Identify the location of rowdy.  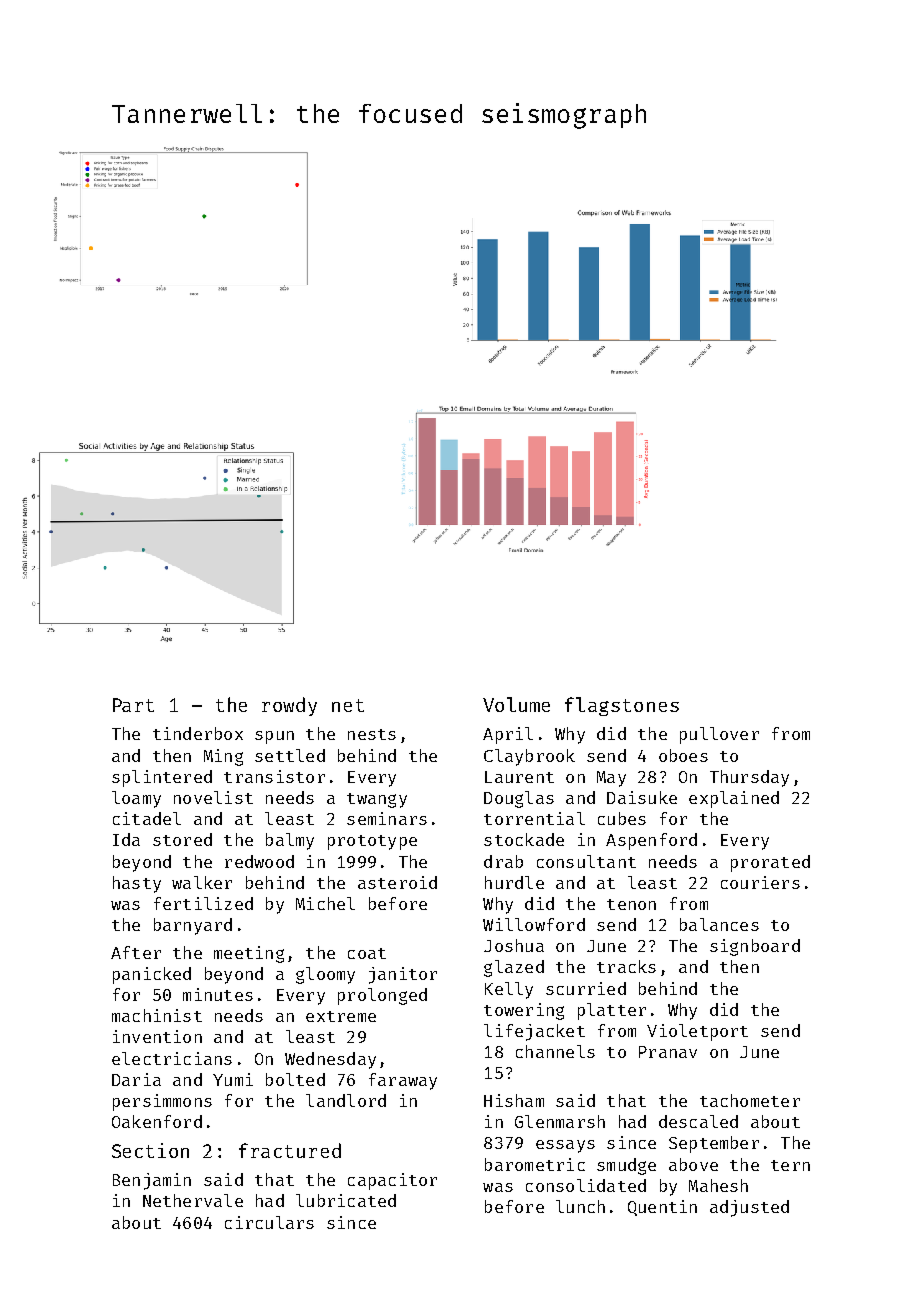
(289, 706).
